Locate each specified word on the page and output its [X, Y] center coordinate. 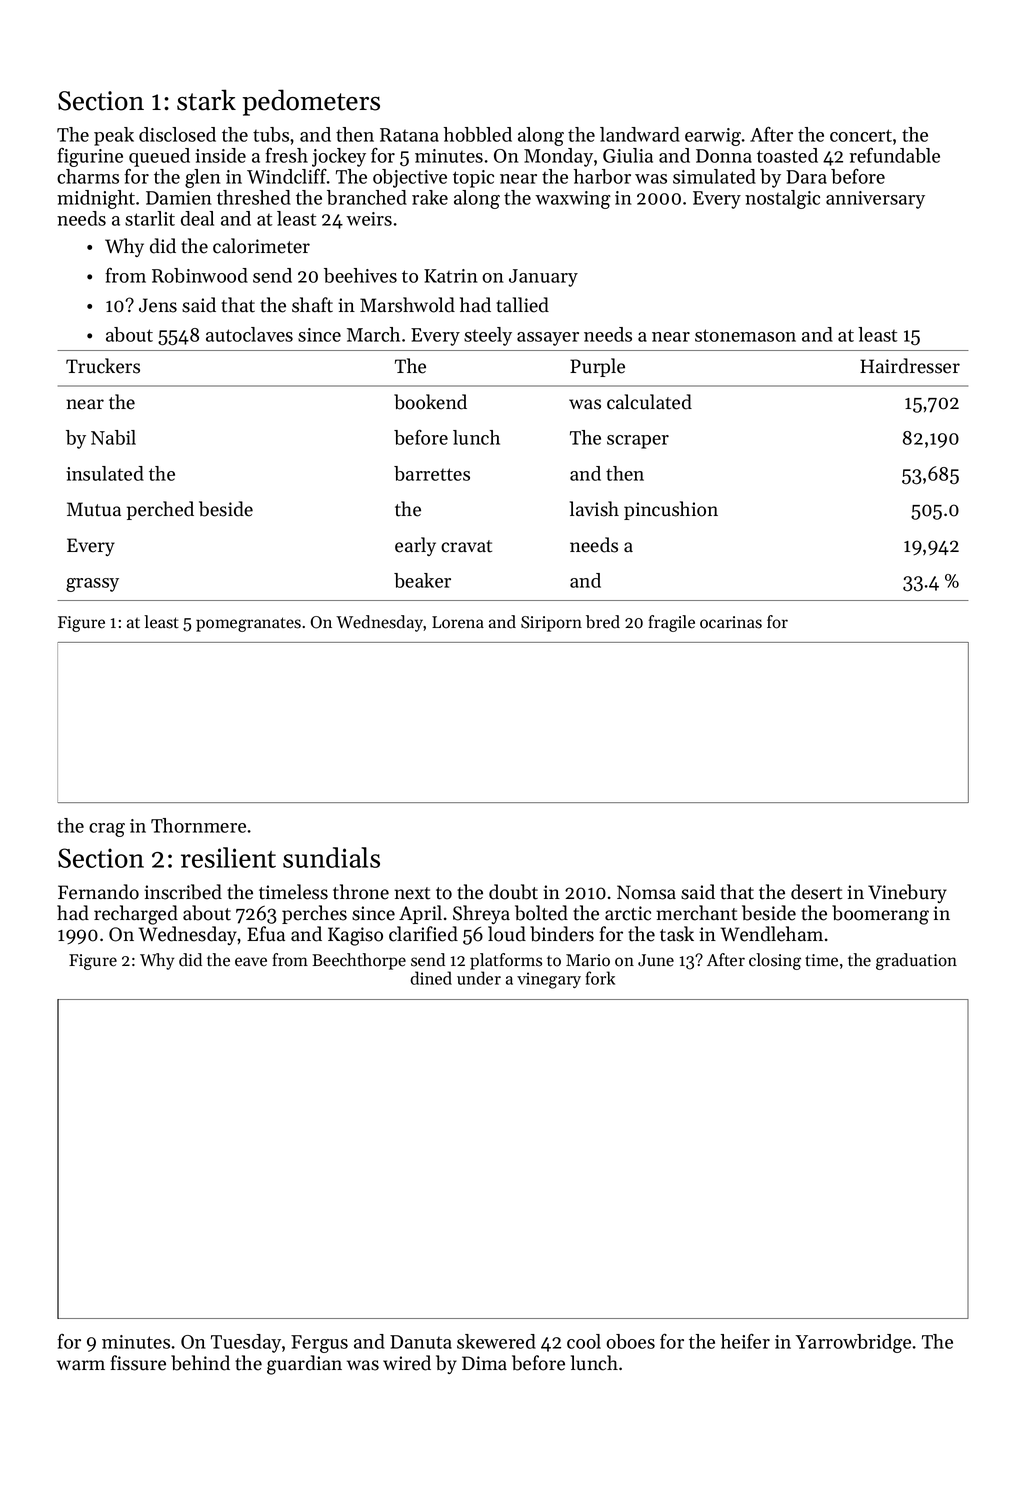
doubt [513, 892]
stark [206, 100]
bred [603, 622]
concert [861, 135]
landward [640, 134]
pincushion [671, 510]
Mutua [94, 509]
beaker [422, 580]
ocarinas [731, 622]
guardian [304, 1365]
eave [251, 962]
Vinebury [907, 893]
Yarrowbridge [853, 1343]
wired [407, 1363]
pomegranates [248, 624]
